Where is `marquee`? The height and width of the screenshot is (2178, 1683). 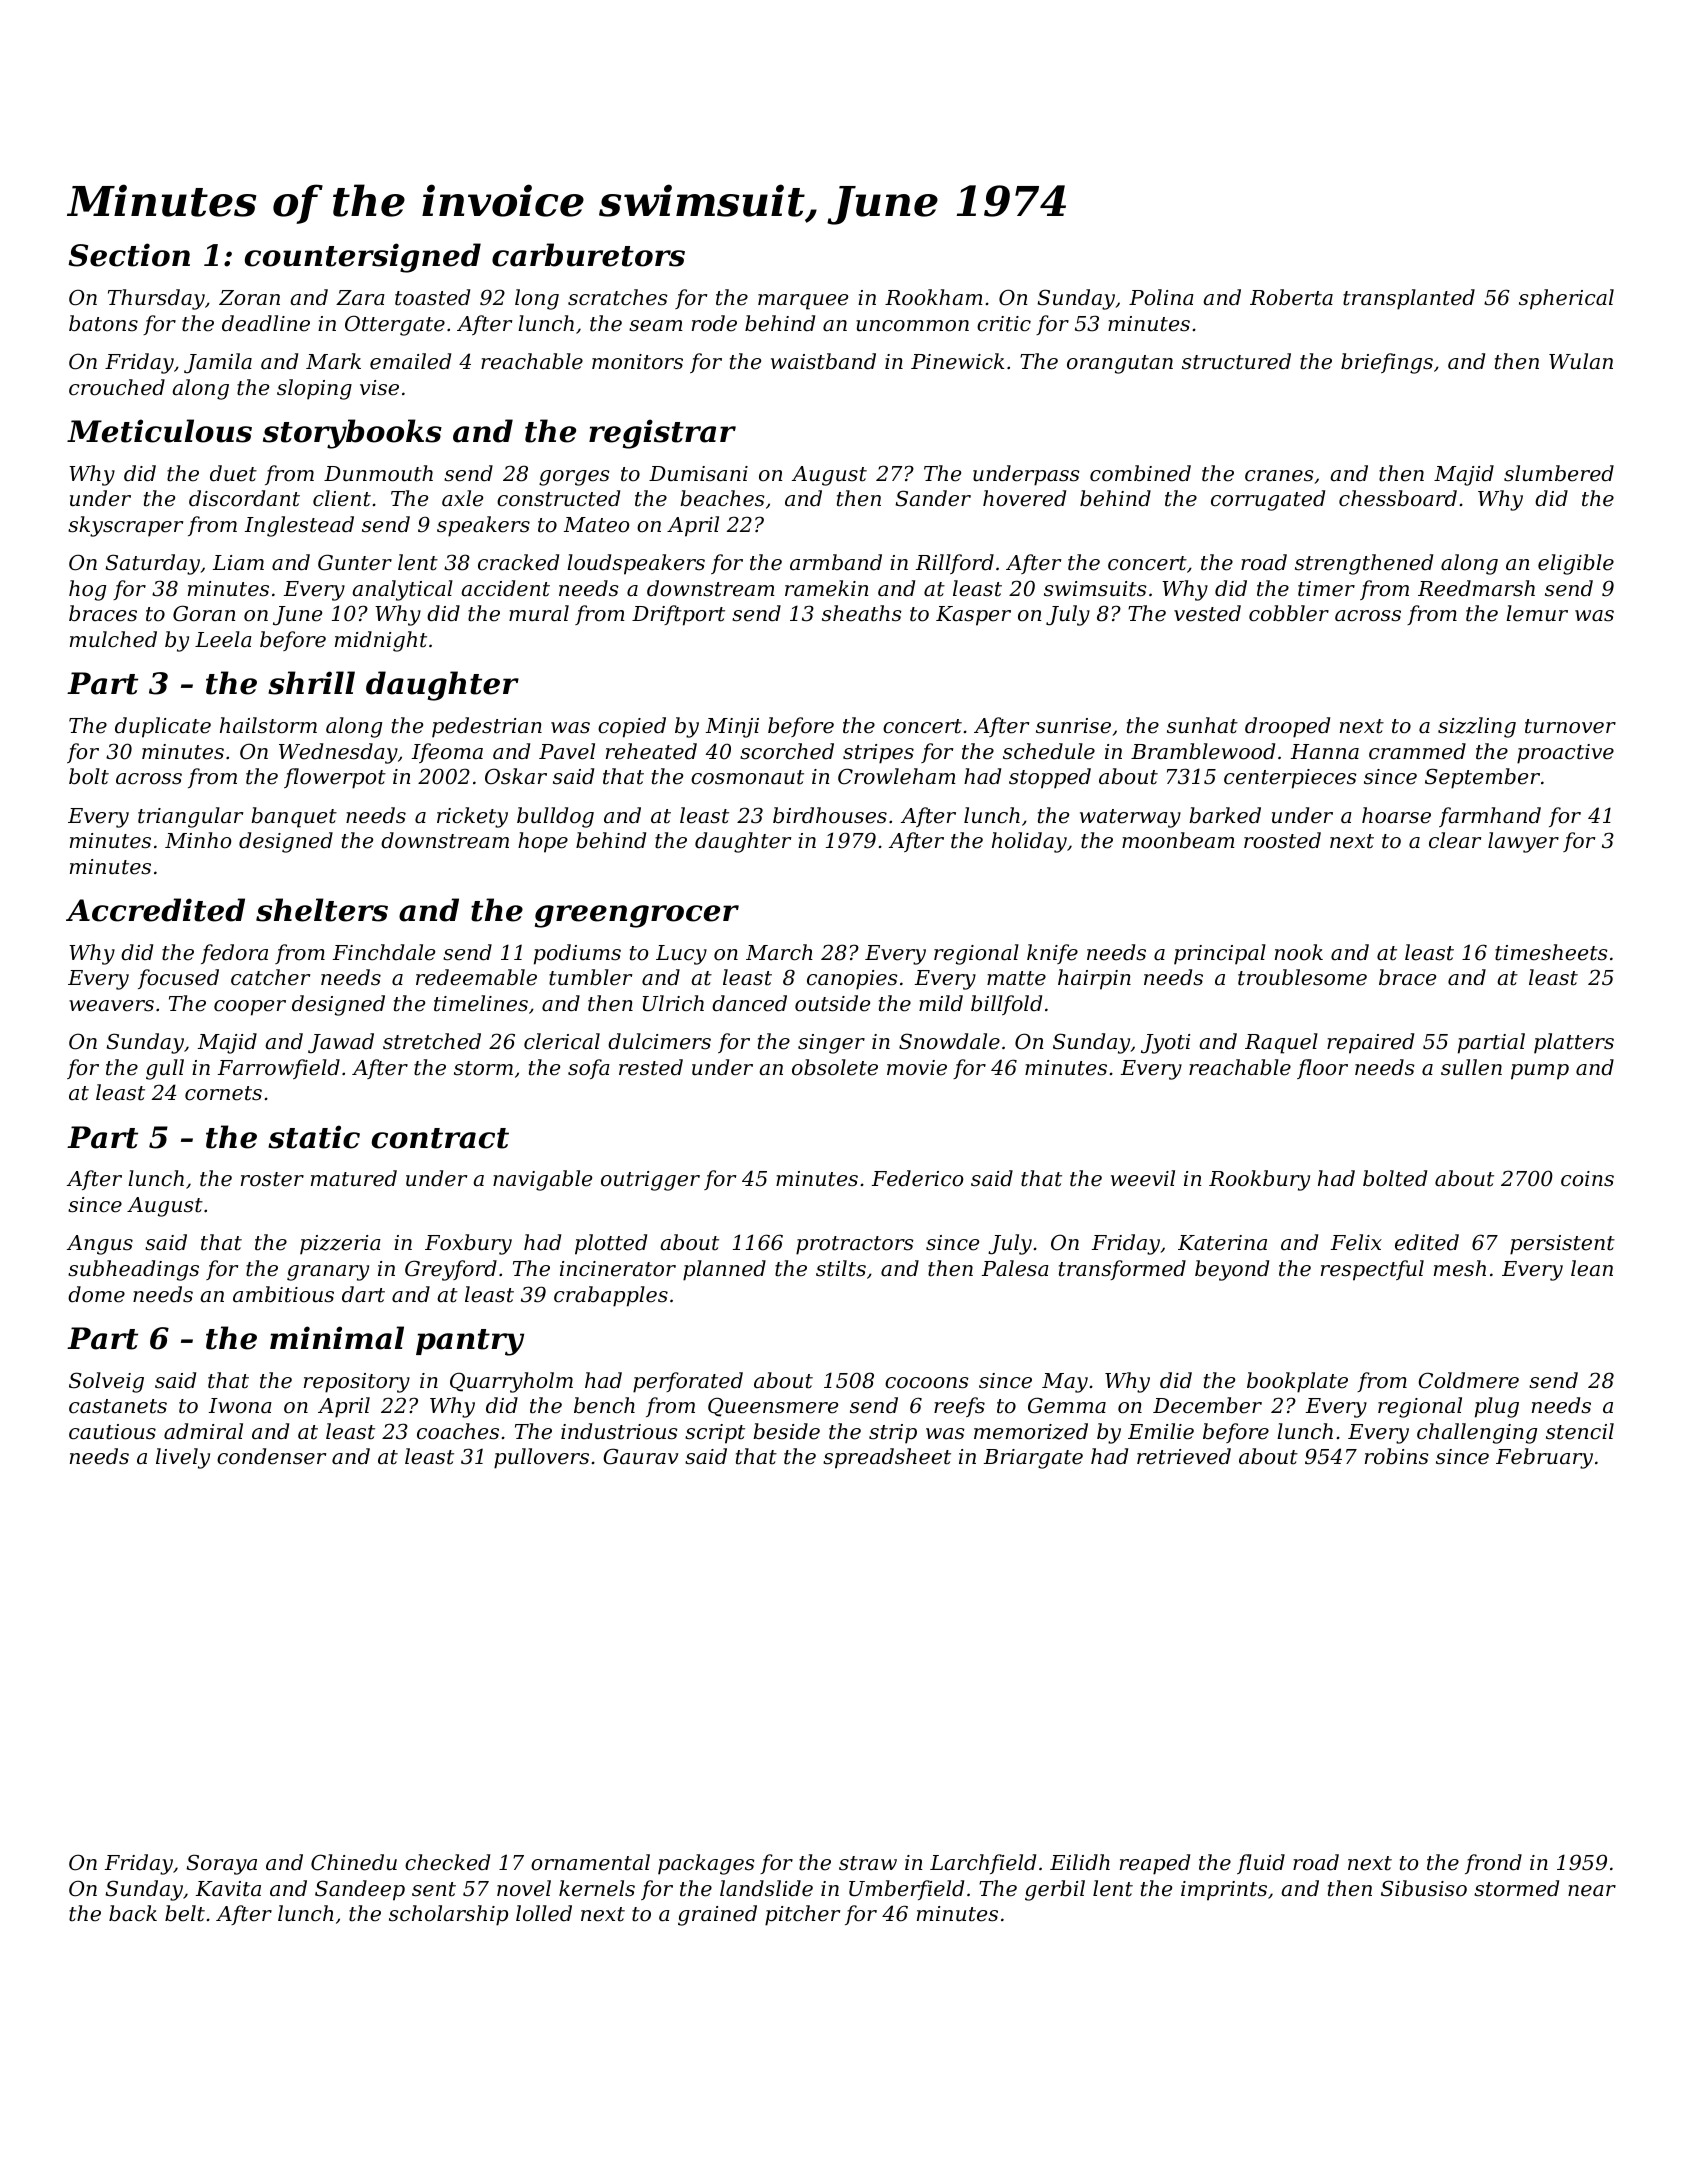
marquee is located at coordinates (803, 302).
